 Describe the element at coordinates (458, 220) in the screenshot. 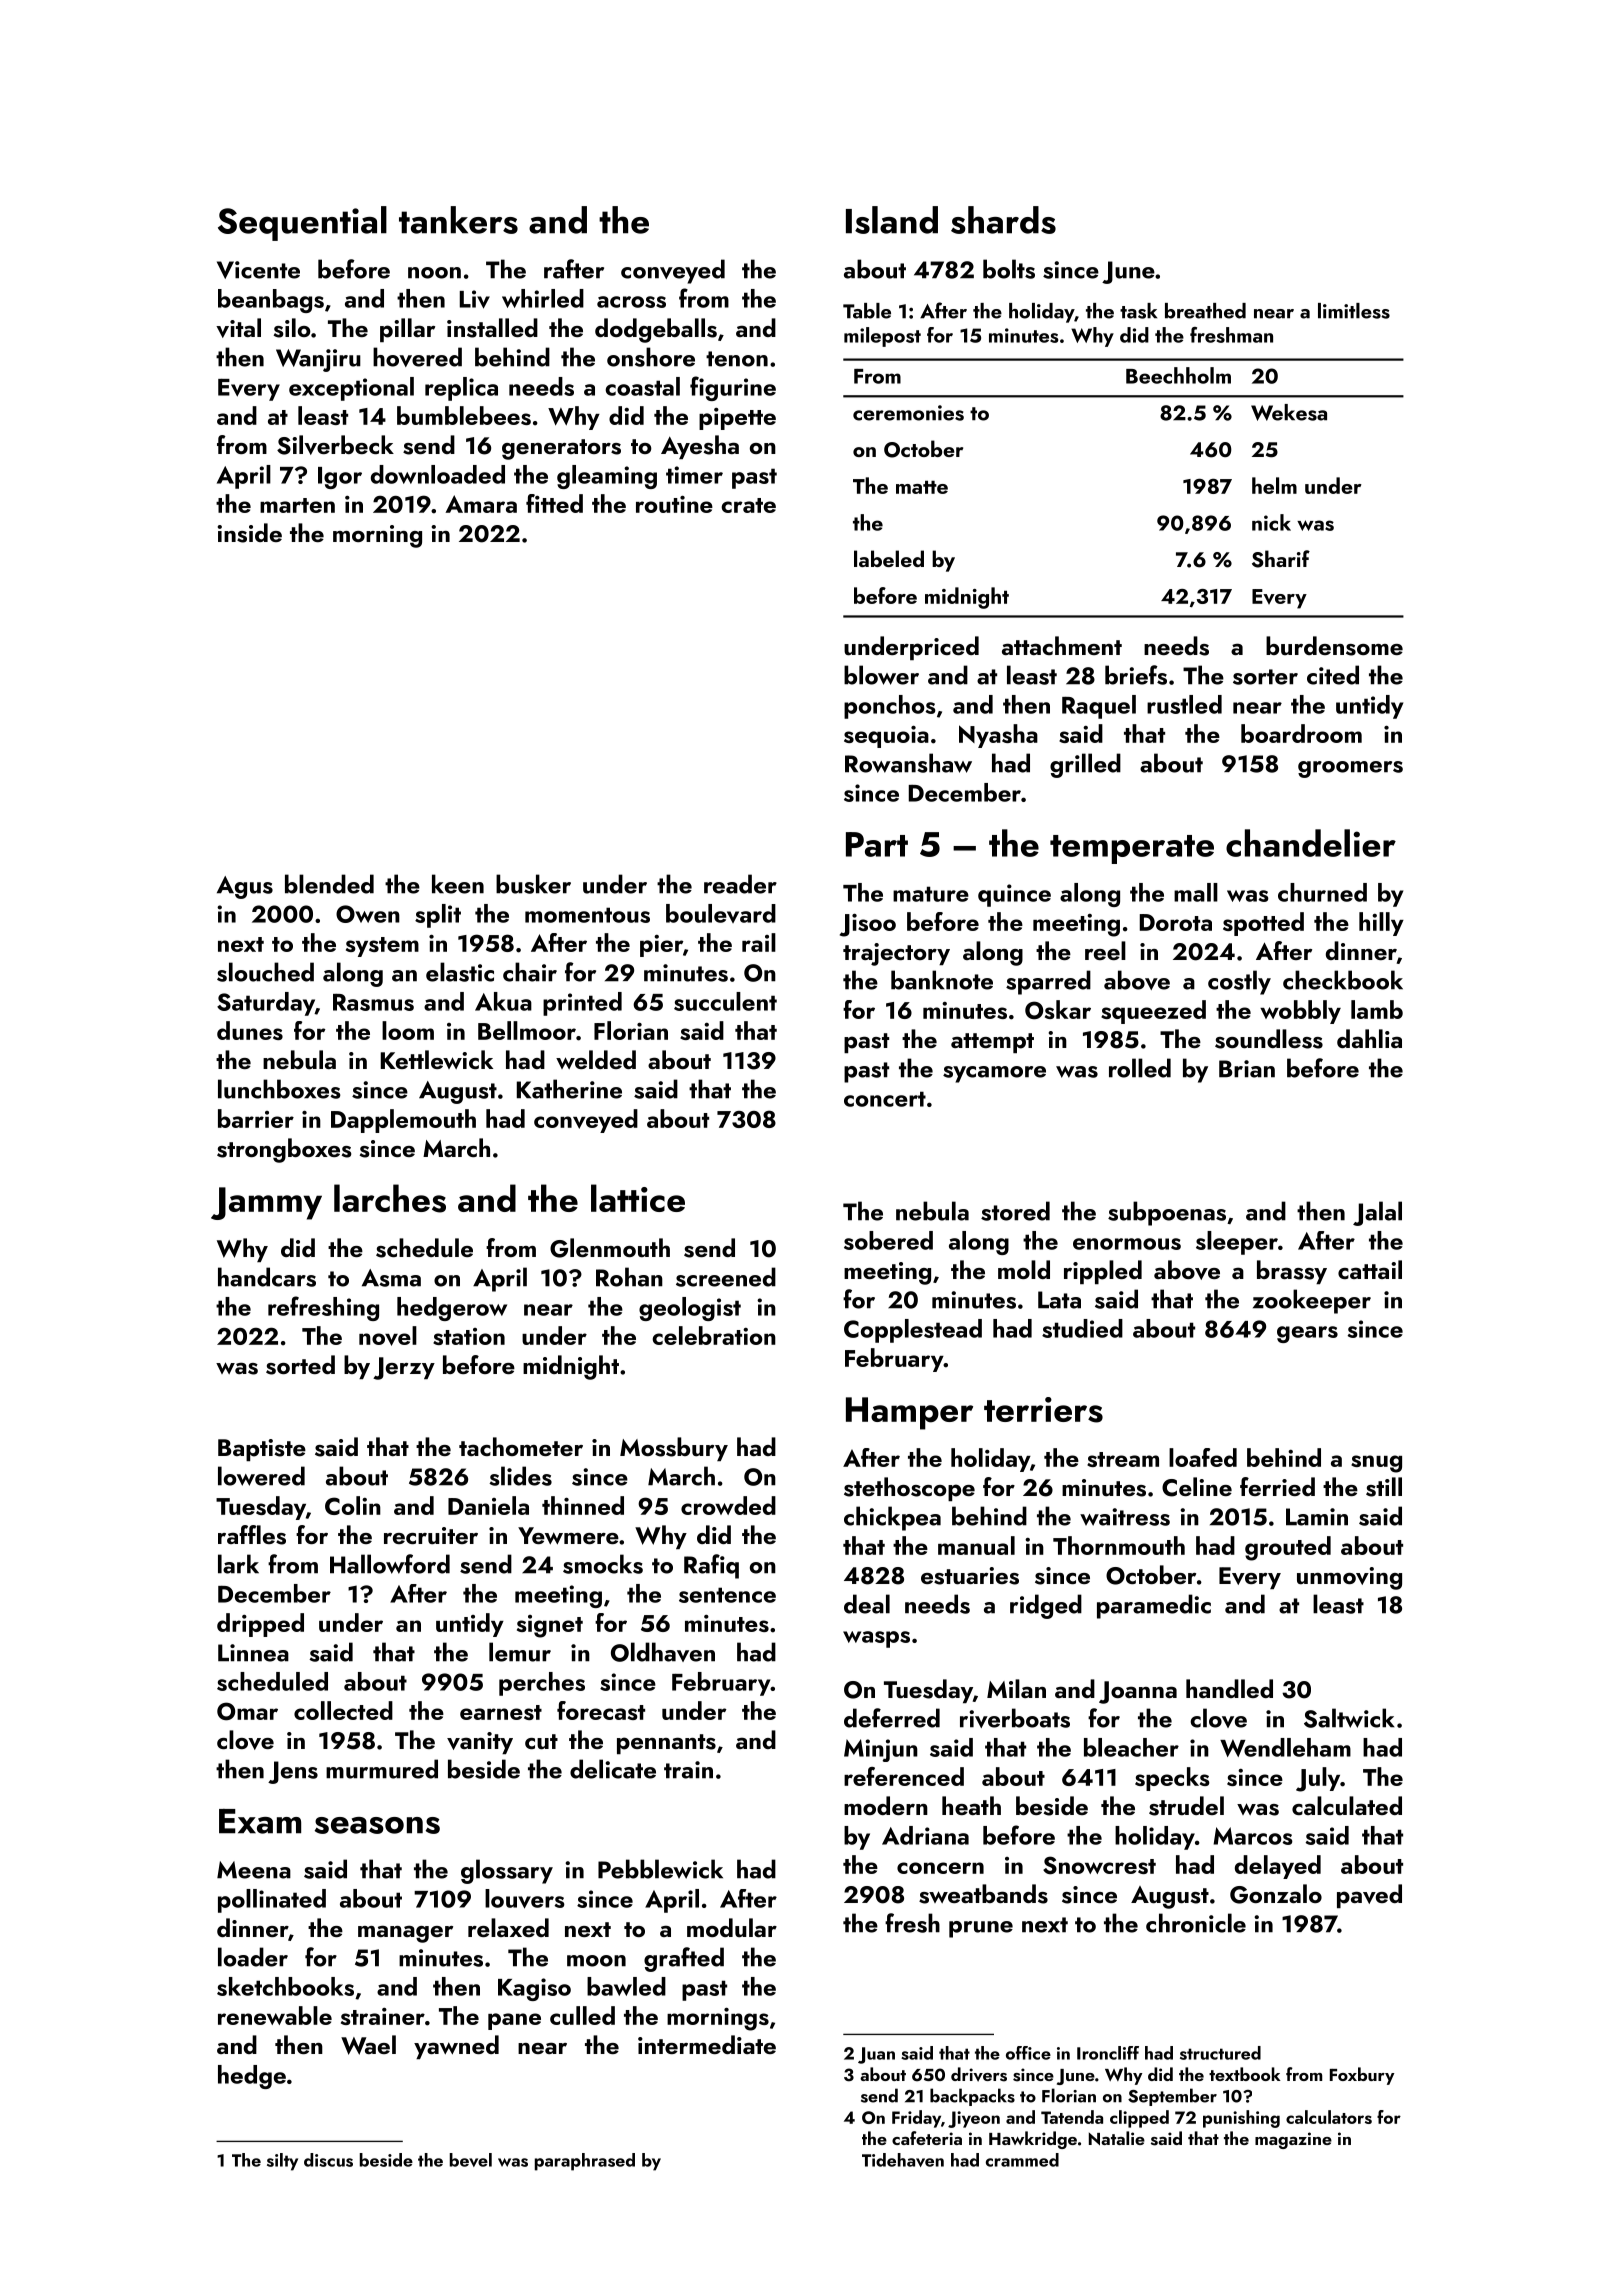

I see `tankers` at that location.
